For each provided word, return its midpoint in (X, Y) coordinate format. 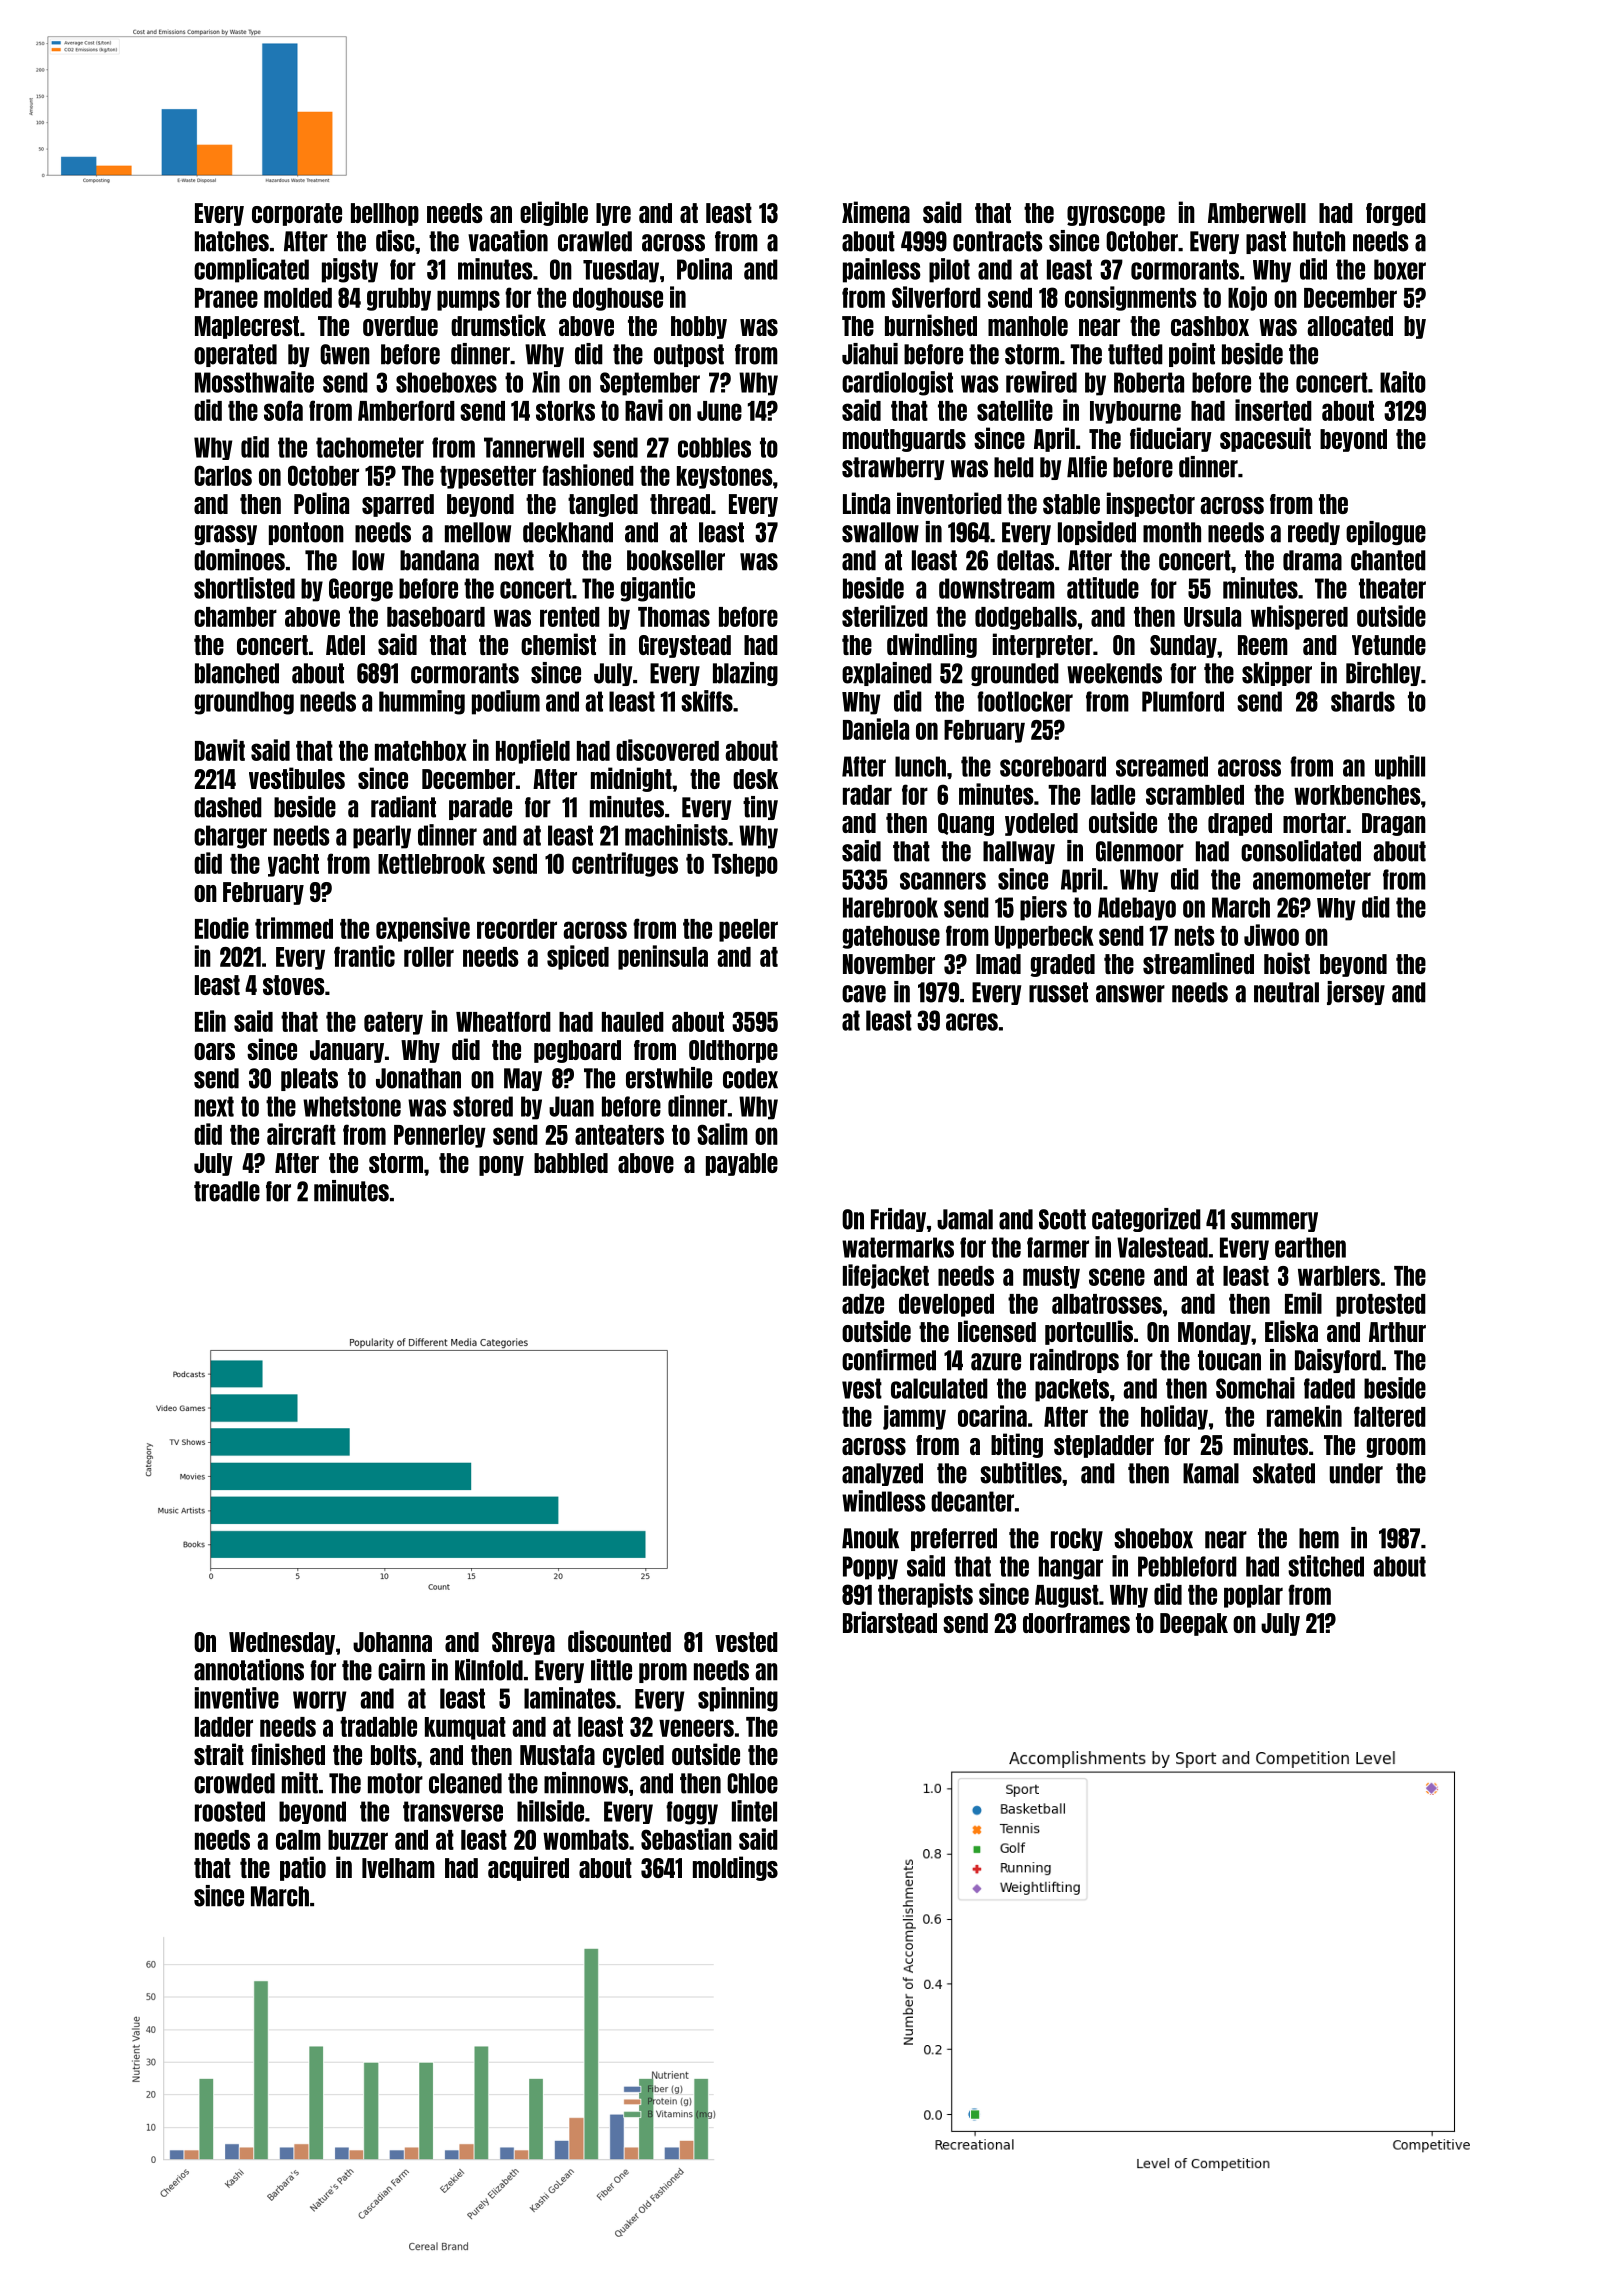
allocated (1350, 326)
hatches (232, 241)
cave (864, 994)
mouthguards (904, 440)
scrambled (1195, 795)
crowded (234, 1783)
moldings (735, 1868)
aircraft (301, 1134)
